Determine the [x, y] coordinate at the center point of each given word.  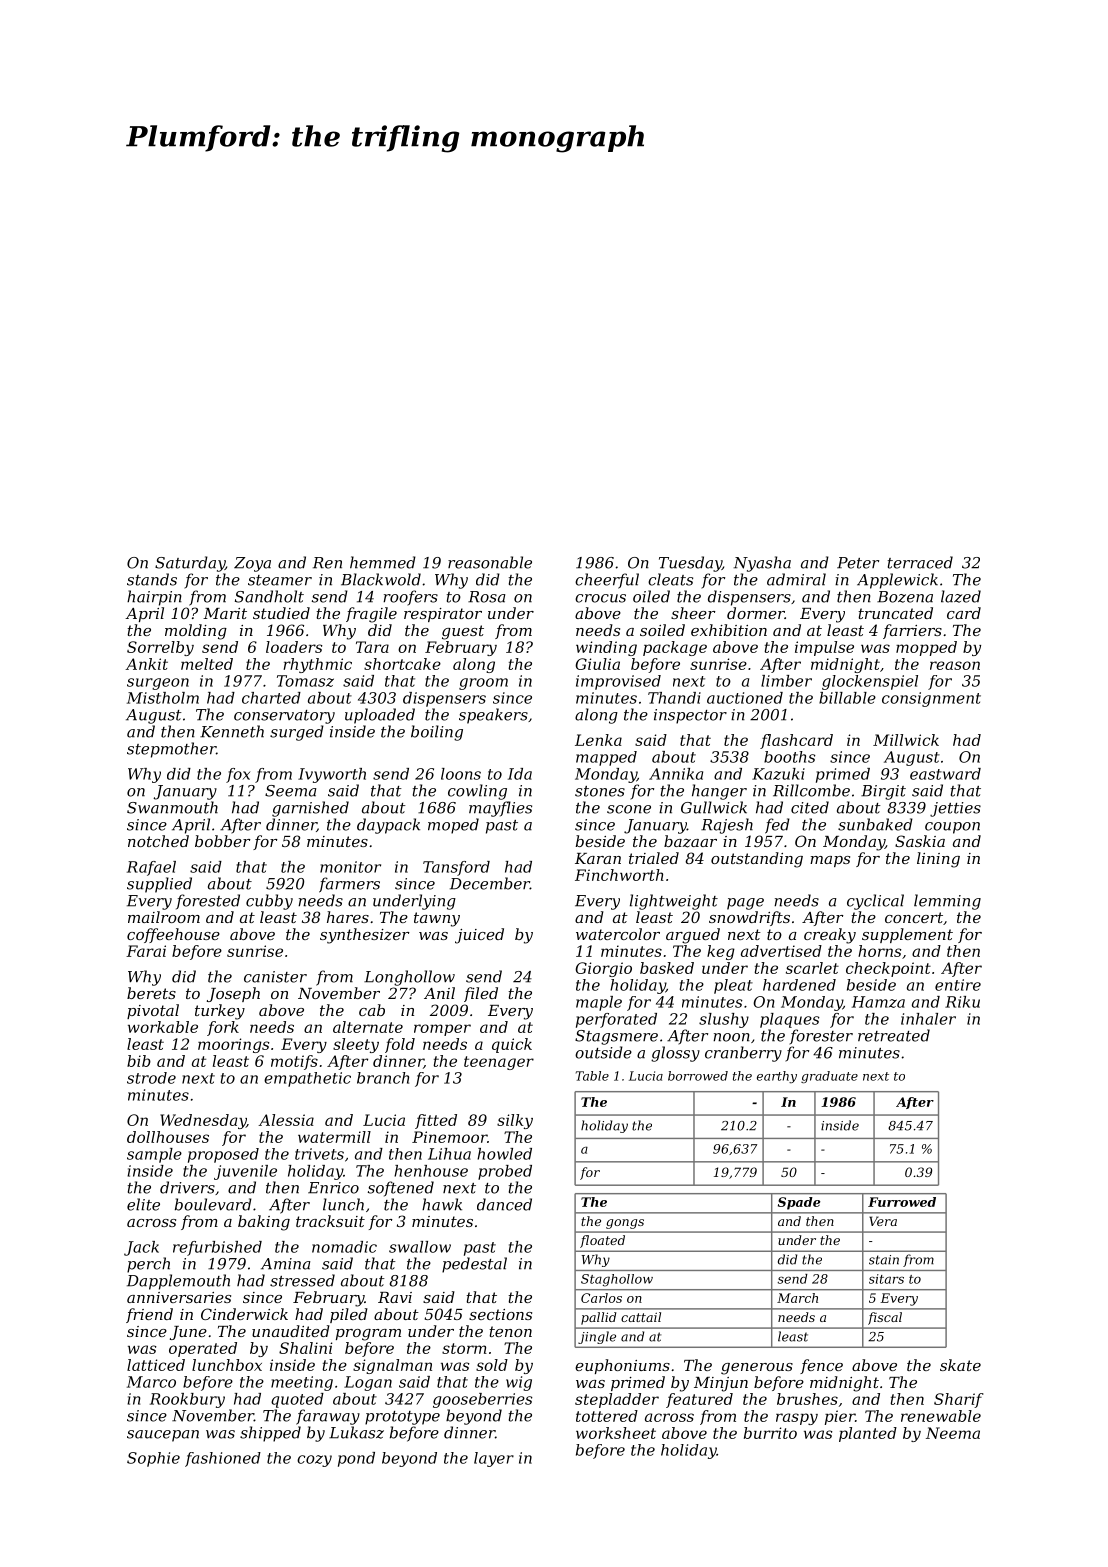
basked [667, 968]
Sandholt [269, 596]
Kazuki [778, 774]
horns [879, 951]
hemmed [383, 562]
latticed [156, 1365]
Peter [858, 563]
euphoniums [622, 1366]
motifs [294, 1062]
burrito [770, 1433]
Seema [290, 791]
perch [148, 1265]
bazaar [690, 841]
